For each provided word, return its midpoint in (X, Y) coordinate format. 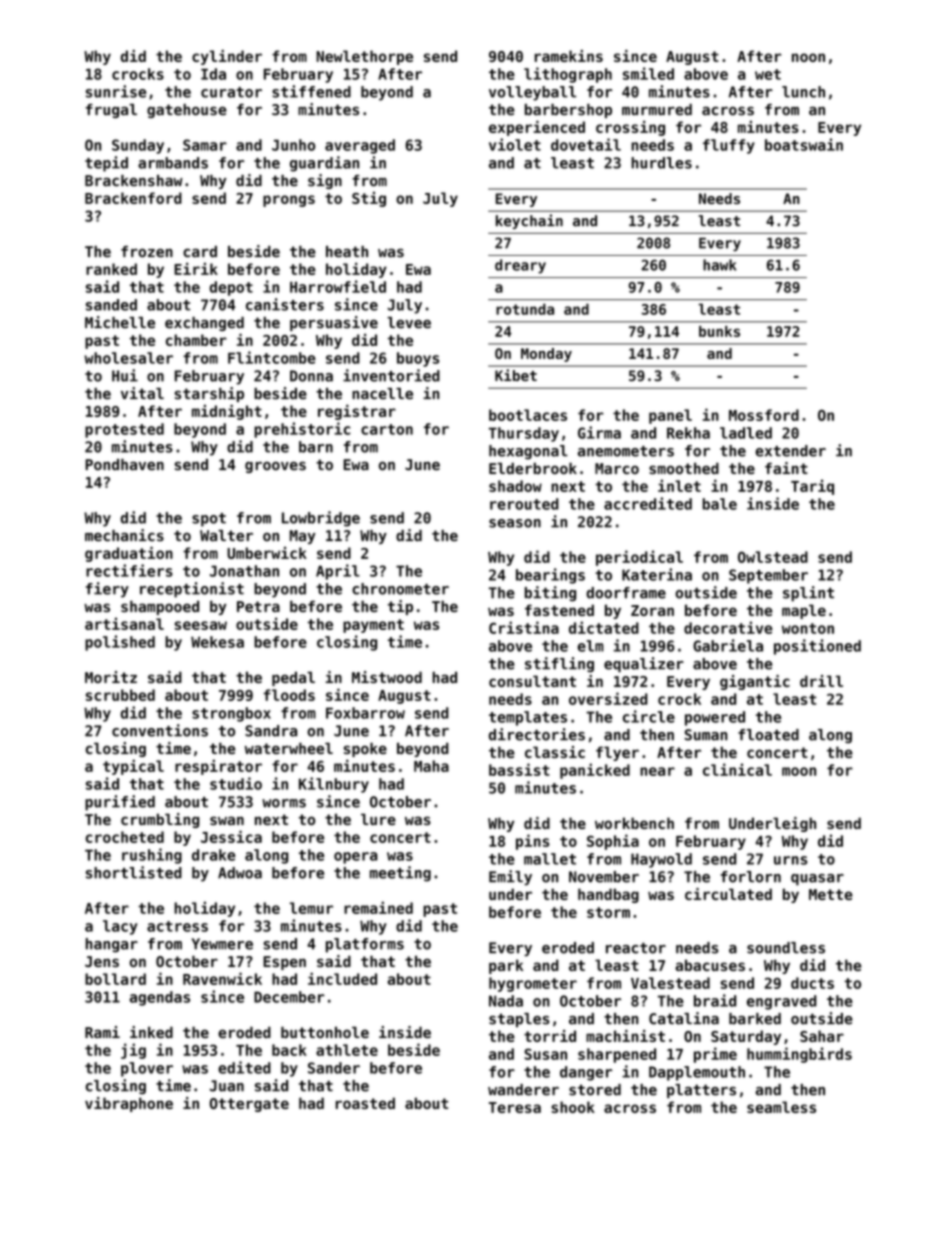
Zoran (652, 610)
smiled (648, 73)
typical (133, 767)
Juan (227, 1086)
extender (790, 451)
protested (124, 430)
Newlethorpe (364, 57)
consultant (532, 681)
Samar (205, 145)
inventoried (391, 375)
